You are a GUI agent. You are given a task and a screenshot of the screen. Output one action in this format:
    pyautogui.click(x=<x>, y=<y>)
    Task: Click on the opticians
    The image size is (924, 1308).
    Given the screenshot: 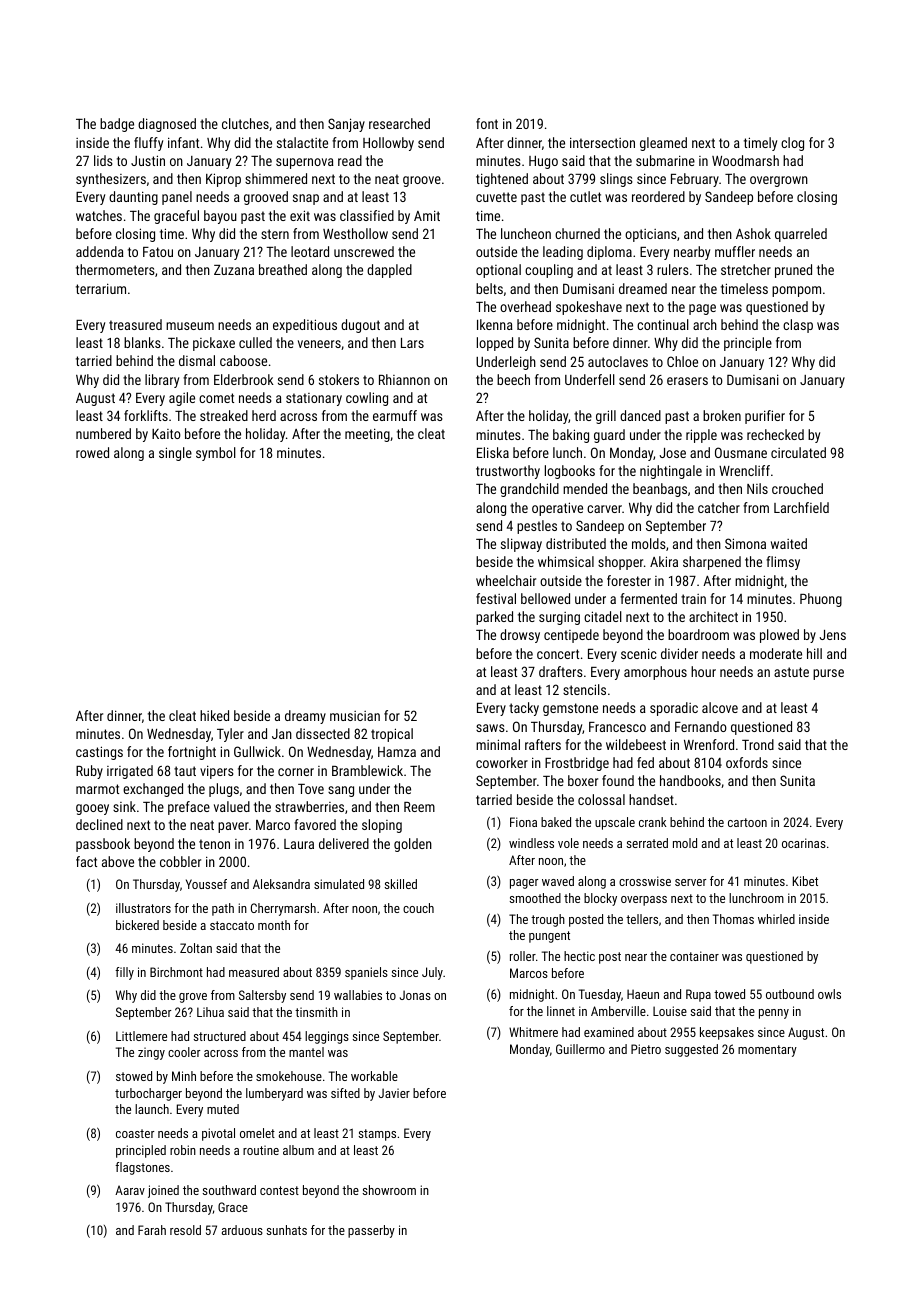 What is the action you would take?
    pyautogui.click(x=651, y=235)
